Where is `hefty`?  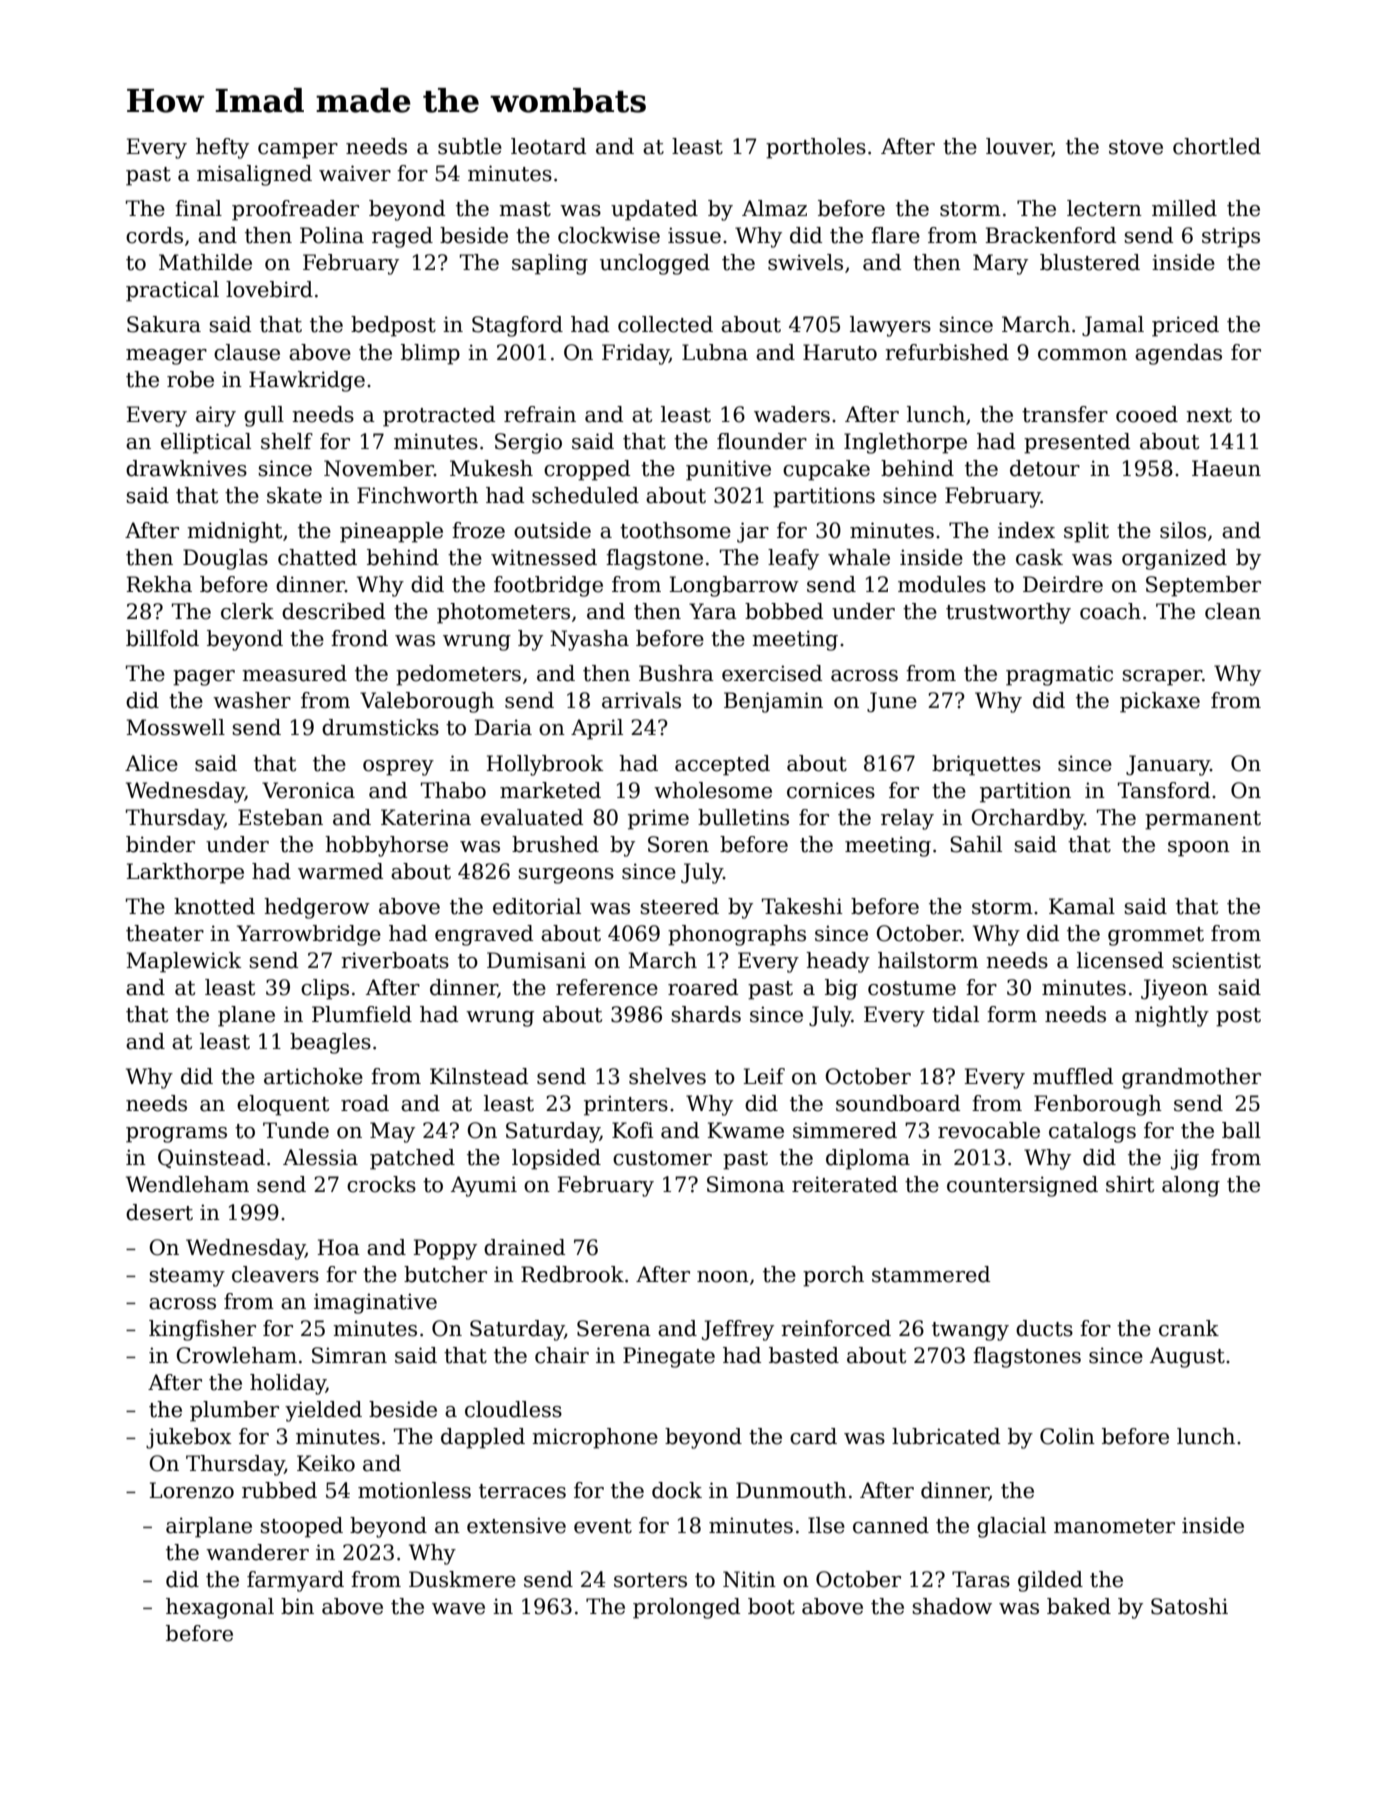 hefty is located at coordinates (222, 148).
